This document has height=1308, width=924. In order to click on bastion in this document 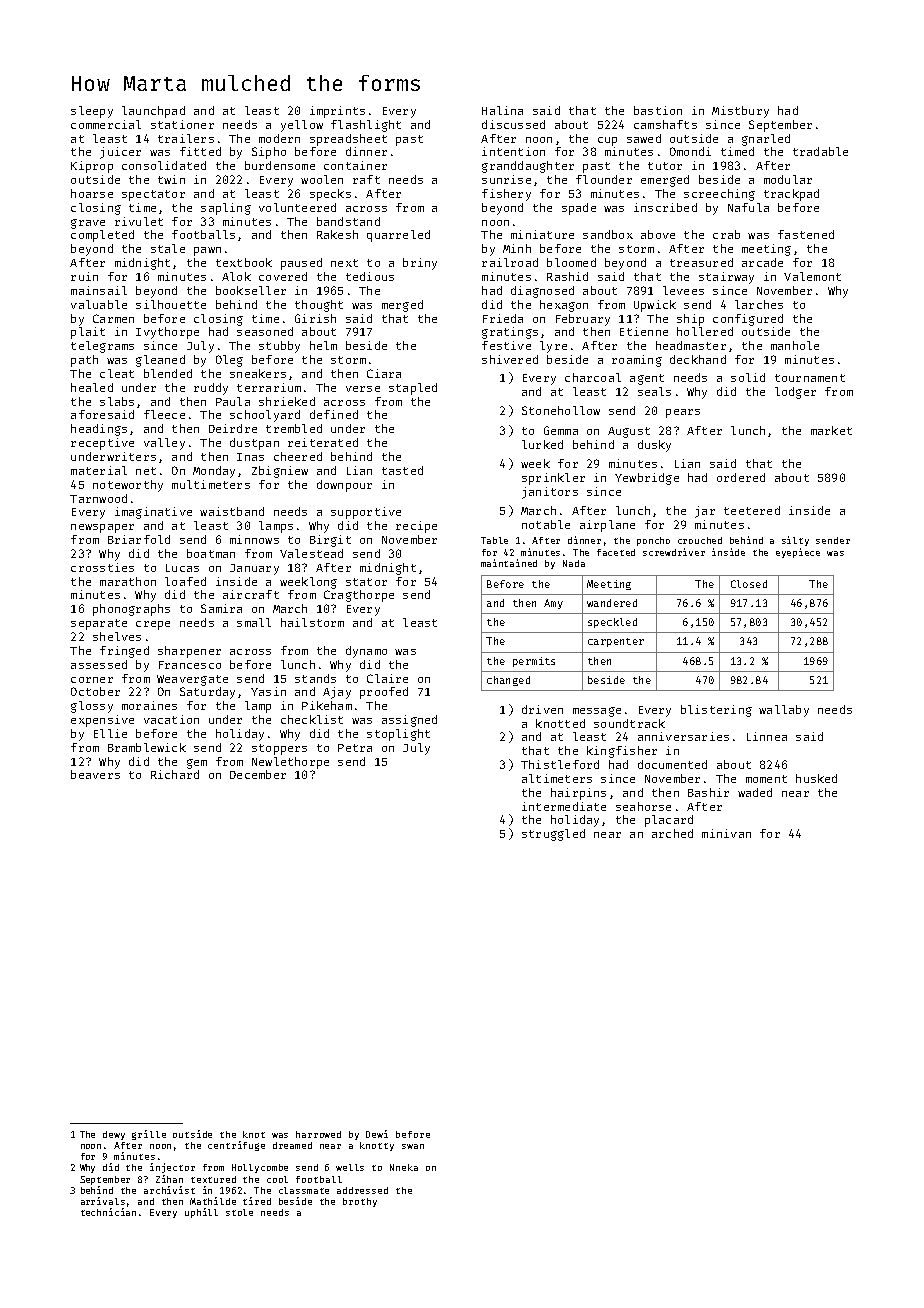, I will do `click(658, 110)`.
